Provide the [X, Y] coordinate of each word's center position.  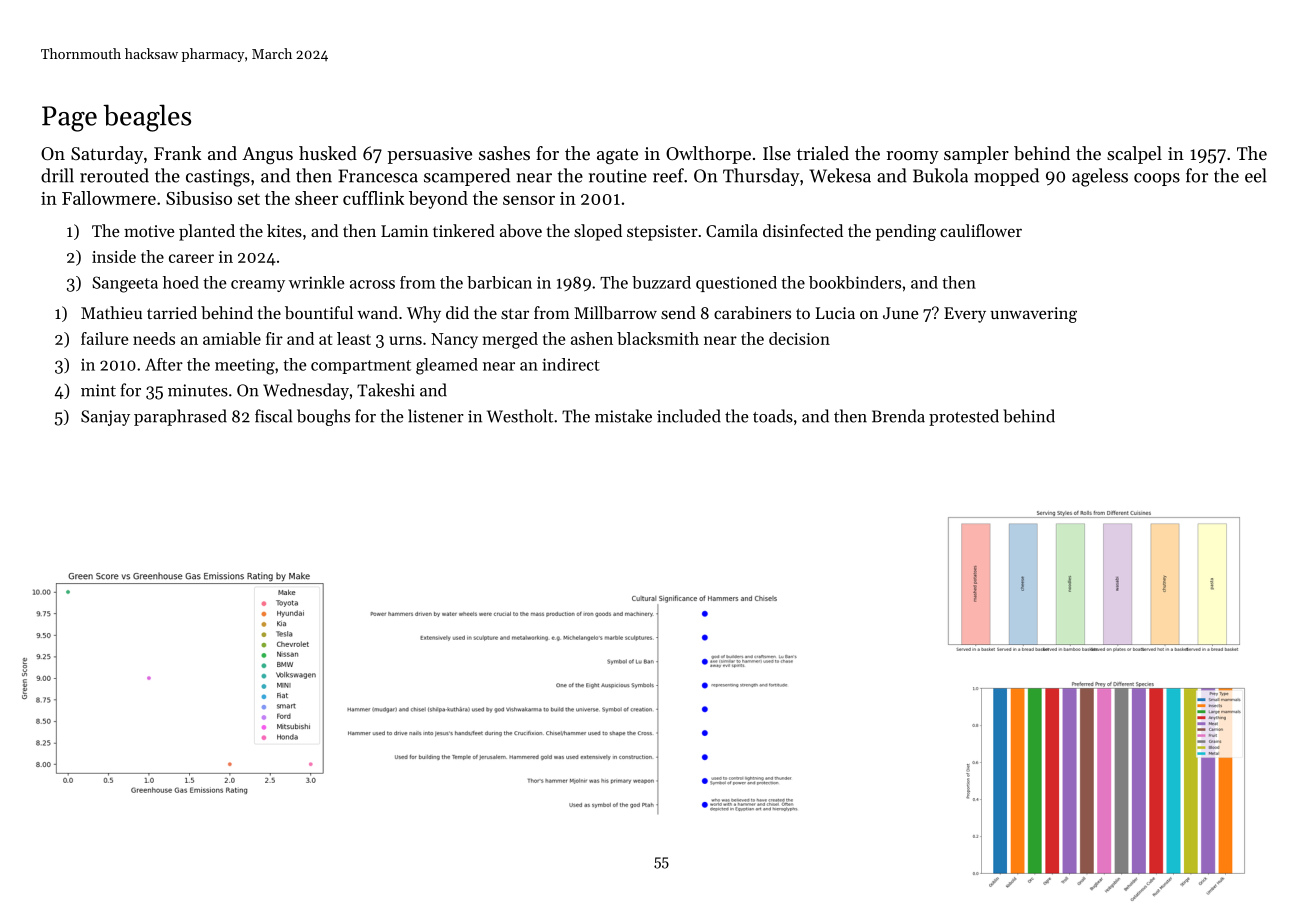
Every [965, 315]
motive [149, 231]
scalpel [1134, 155]
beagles [147, 118]
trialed [823, 153]
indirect [571, 364]
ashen [592, 338]
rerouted [114, 175]
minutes [198, 390]
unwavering [1033, 315]
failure [104, 338]
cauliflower [981, 230]
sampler [976, 155]
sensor [529, 200]
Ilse [777, 153]
